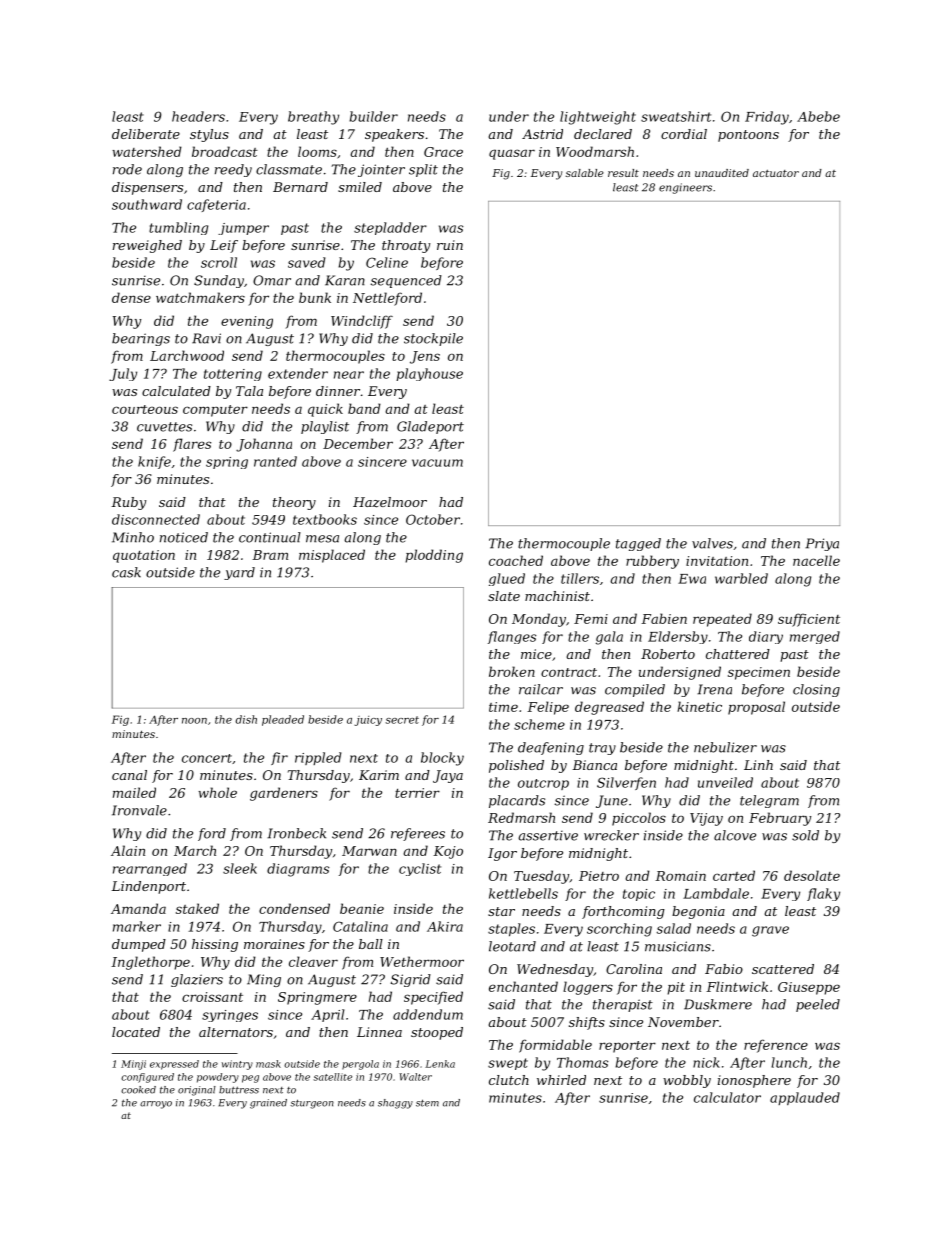 Image resolution: width=952 pixels, height=1233 pixels. I want to click on applauded, so click(805, 1098).
